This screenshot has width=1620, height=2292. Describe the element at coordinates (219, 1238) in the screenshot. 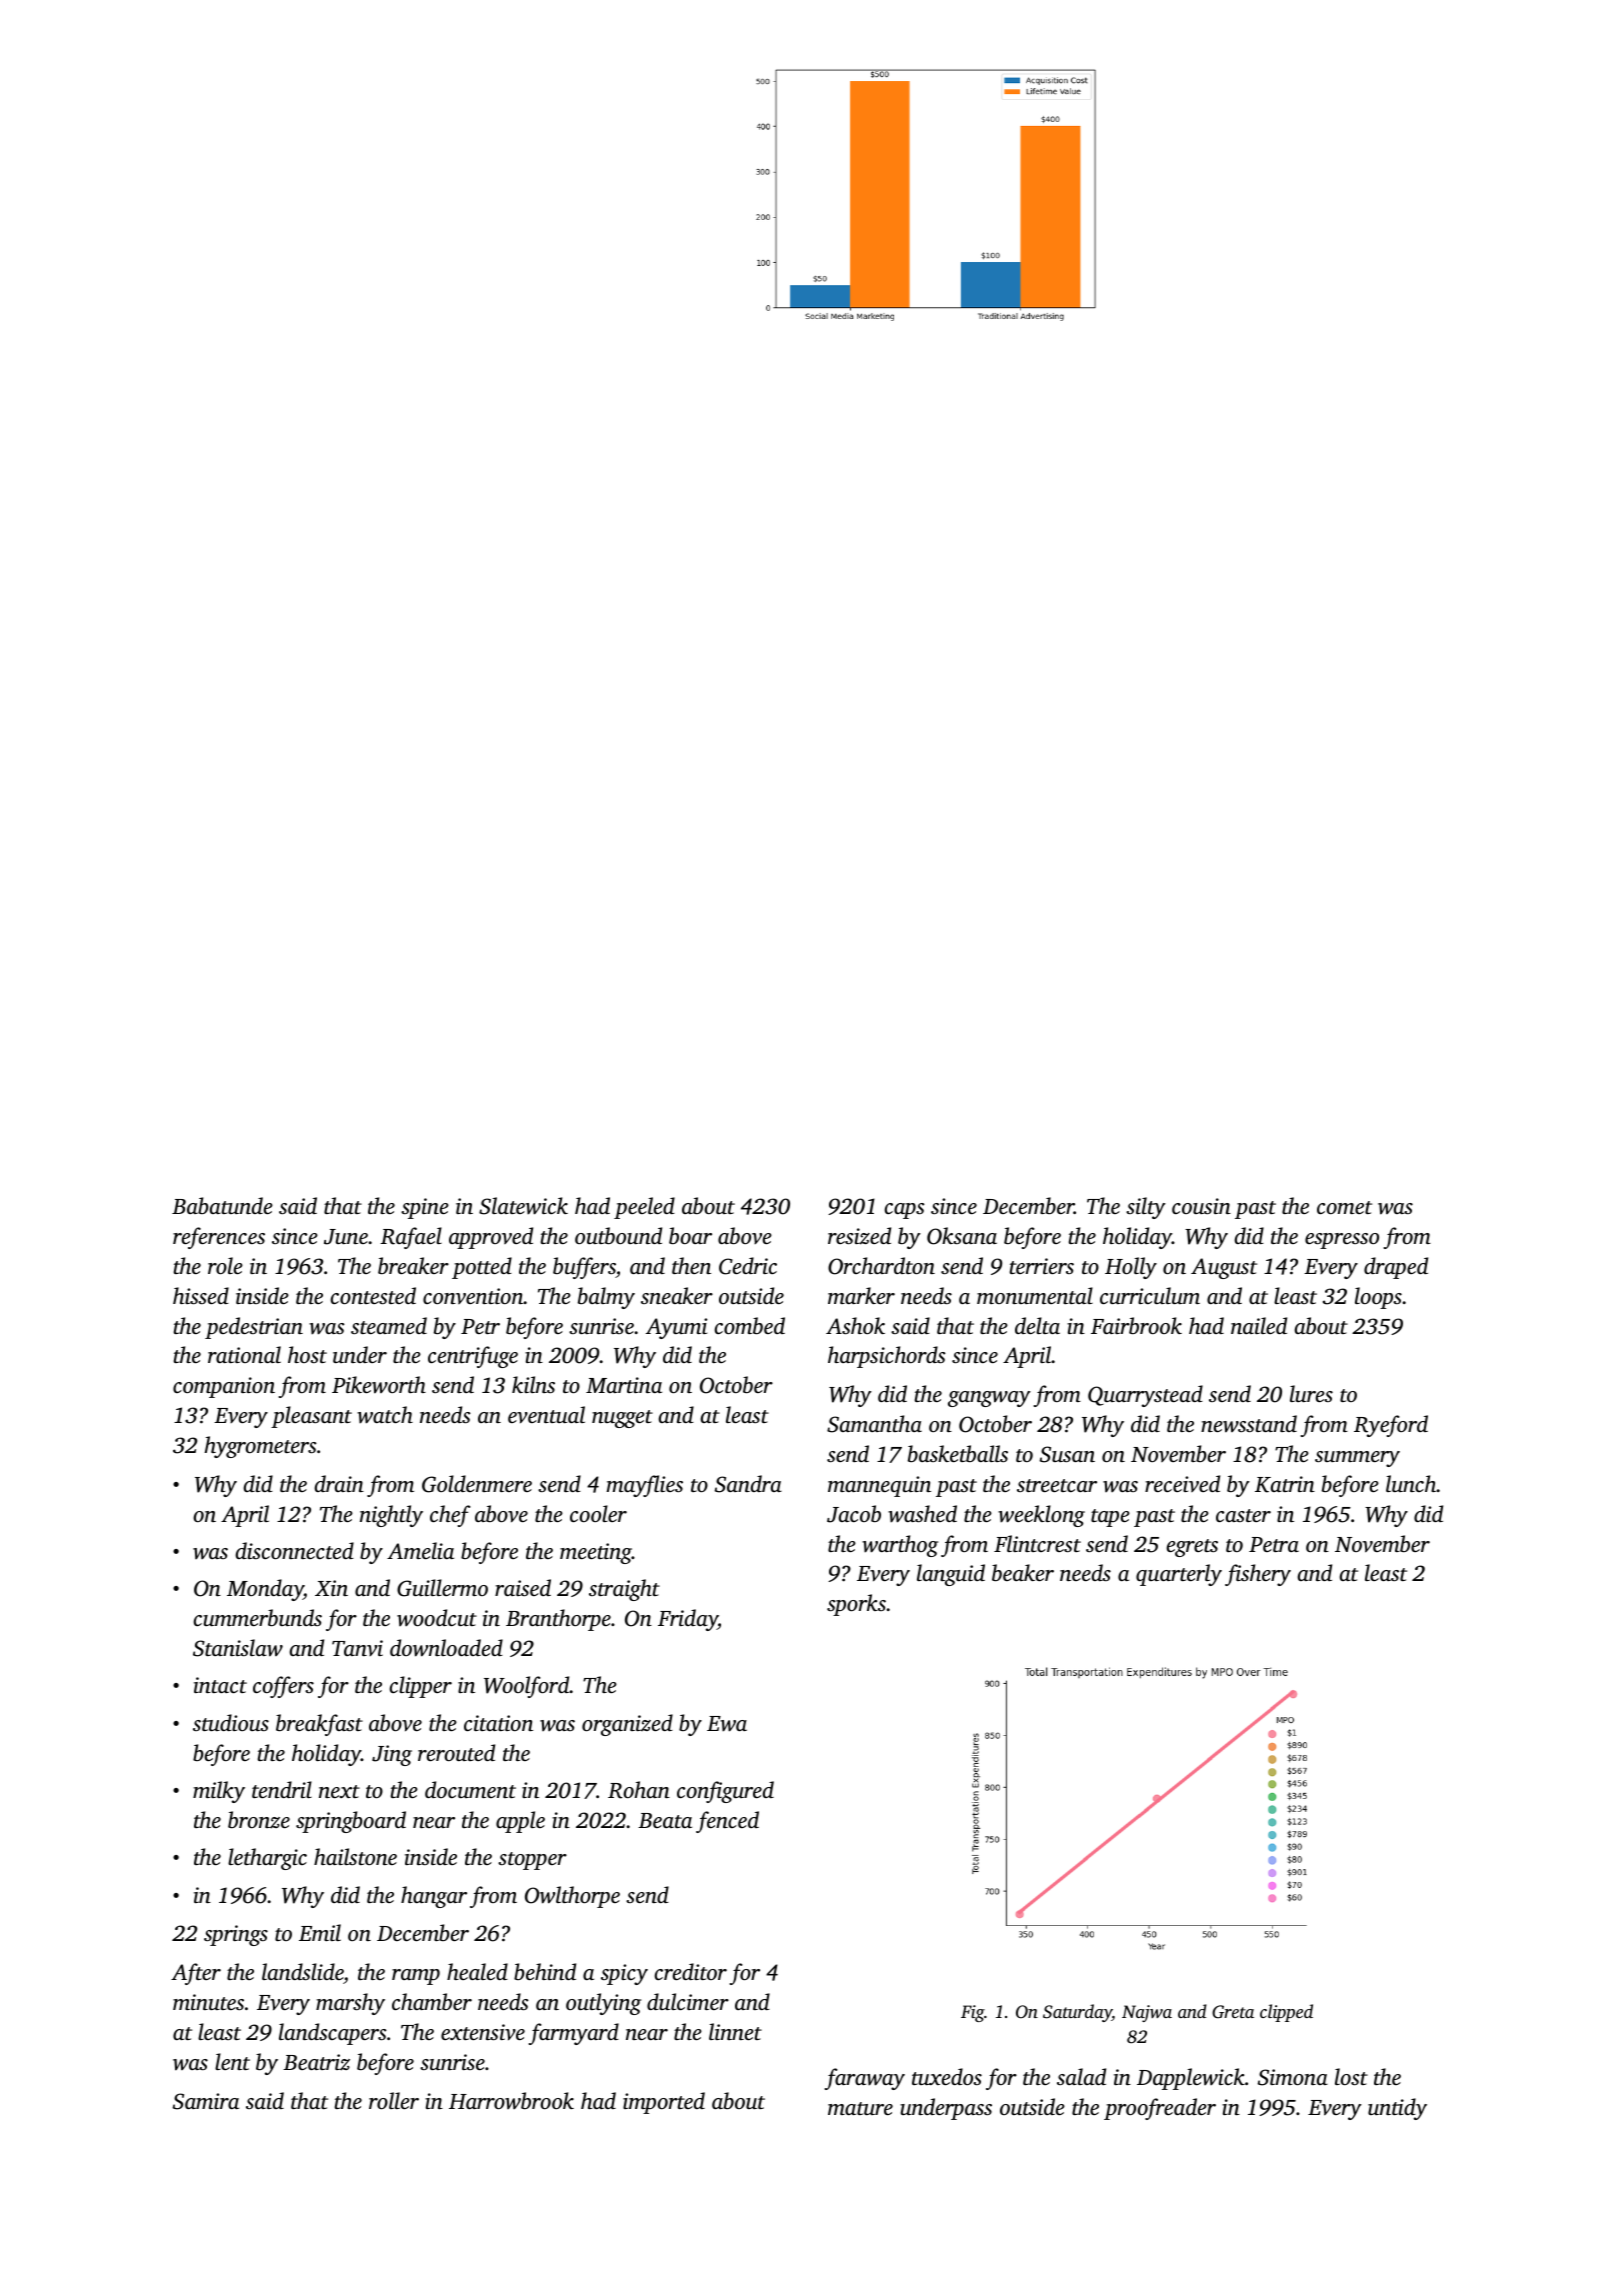

I see `references` at that location.
